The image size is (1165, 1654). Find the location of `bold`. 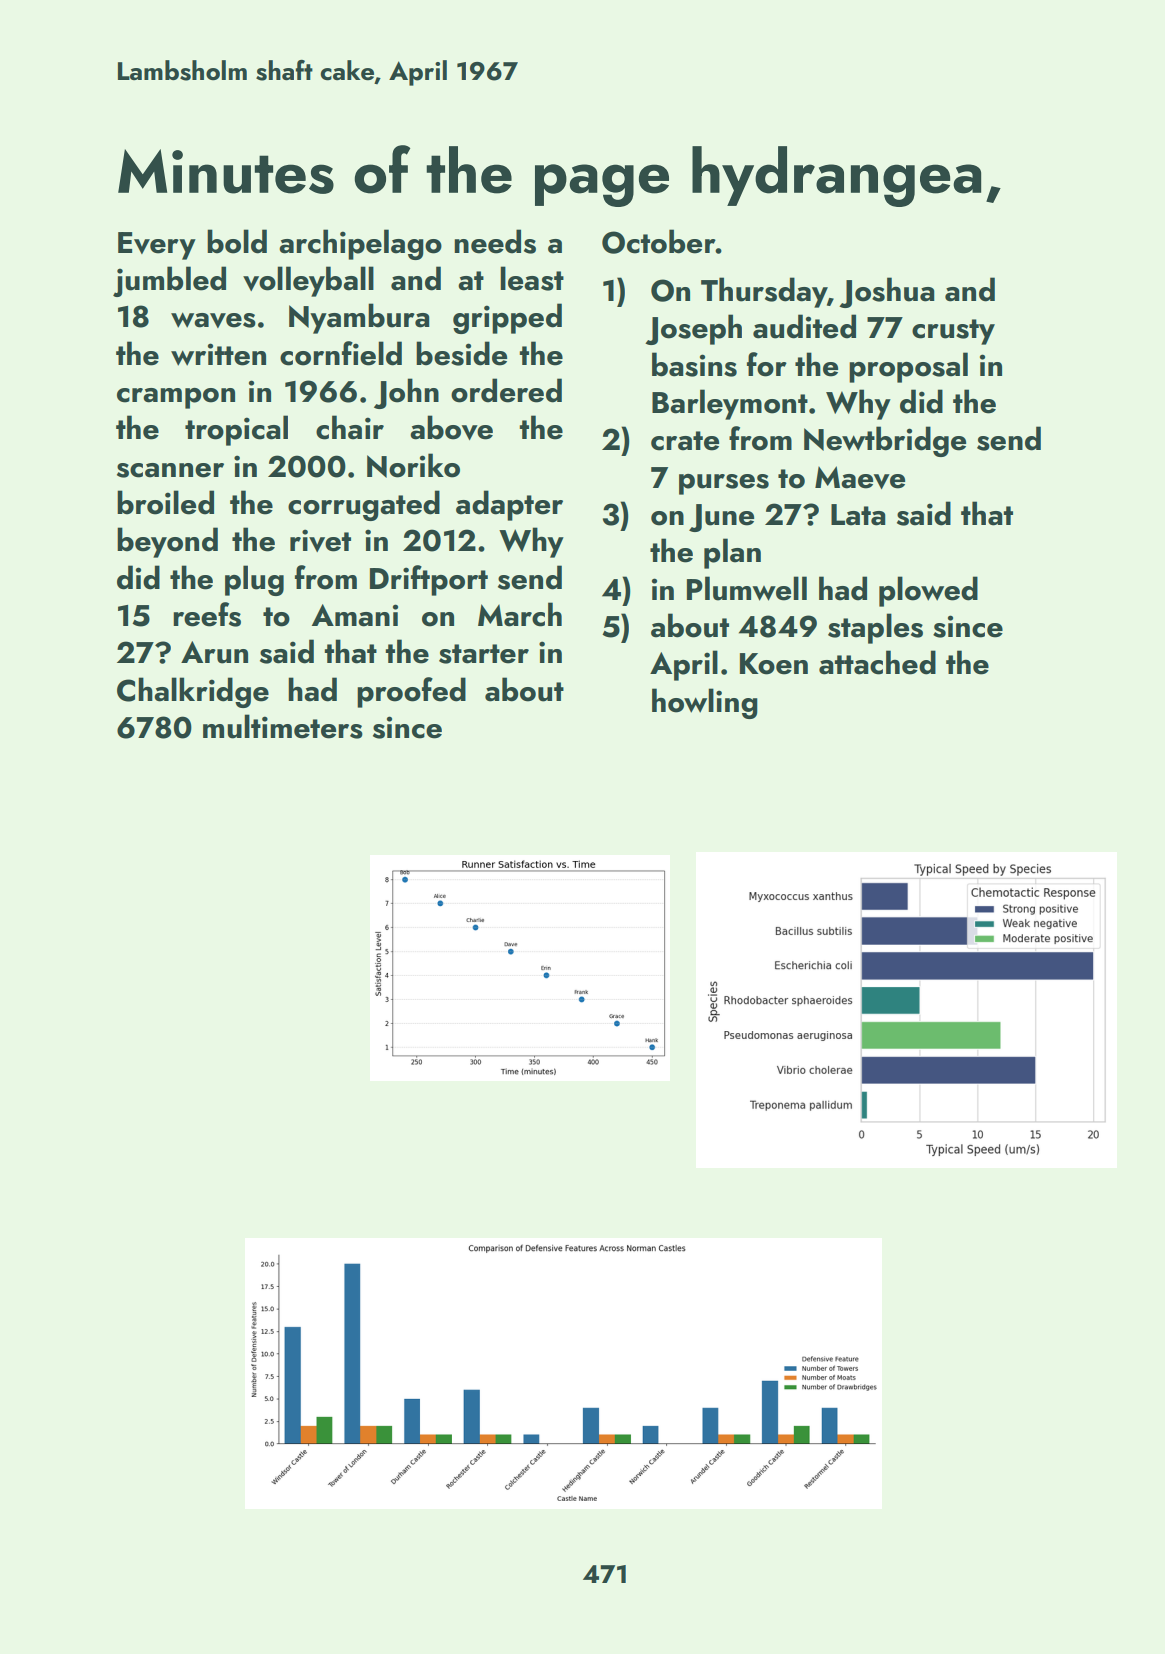

bold is located at coordinates (237, 241).
